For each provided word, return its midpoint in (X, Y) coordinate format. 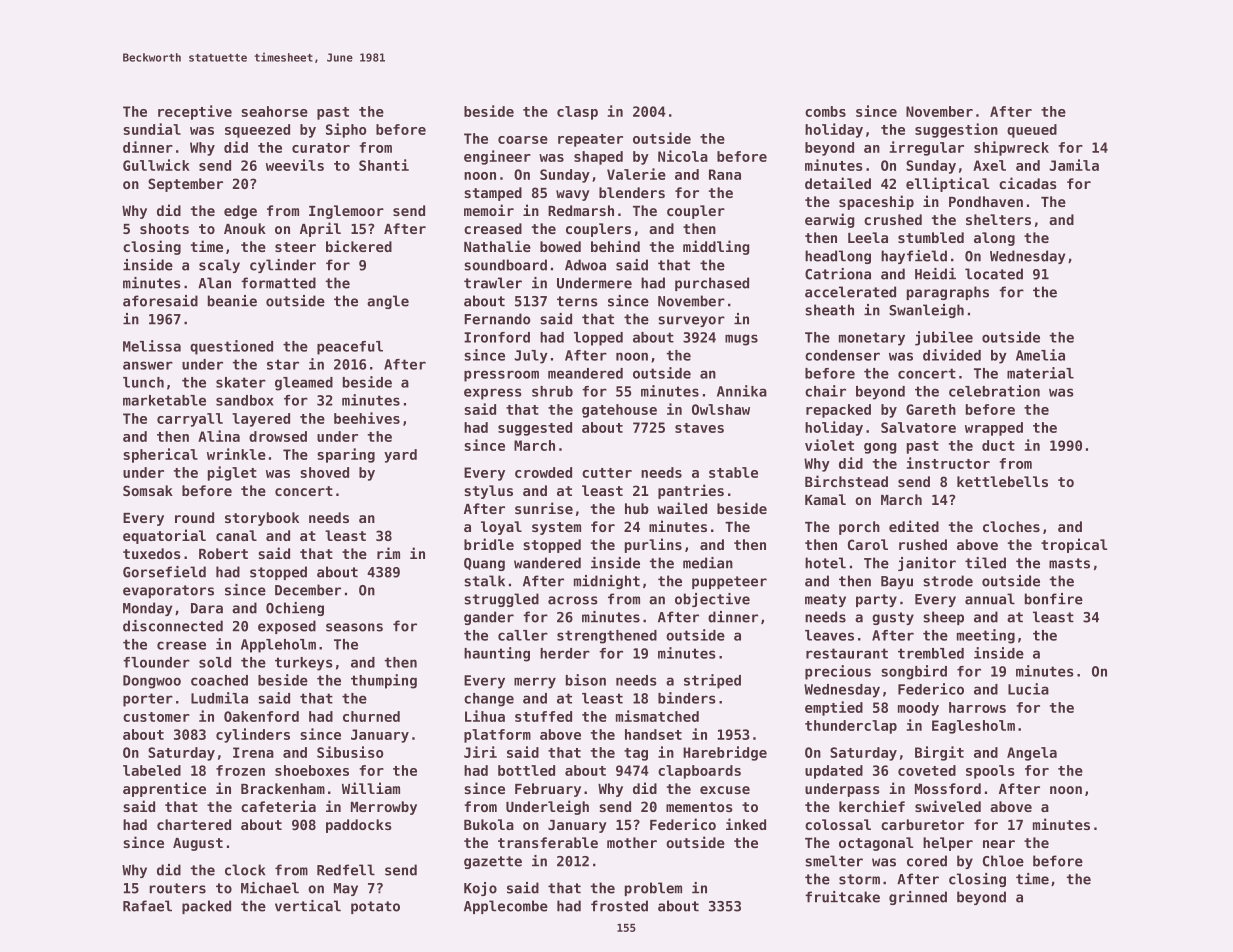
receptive (195, 112)
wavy (573, 195)
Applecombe (506, 907)
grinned (918, 898)
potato (375, 907)
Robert (223, 553)
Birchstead (846, 481)
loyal (501, 528)
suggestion (956, 130)
